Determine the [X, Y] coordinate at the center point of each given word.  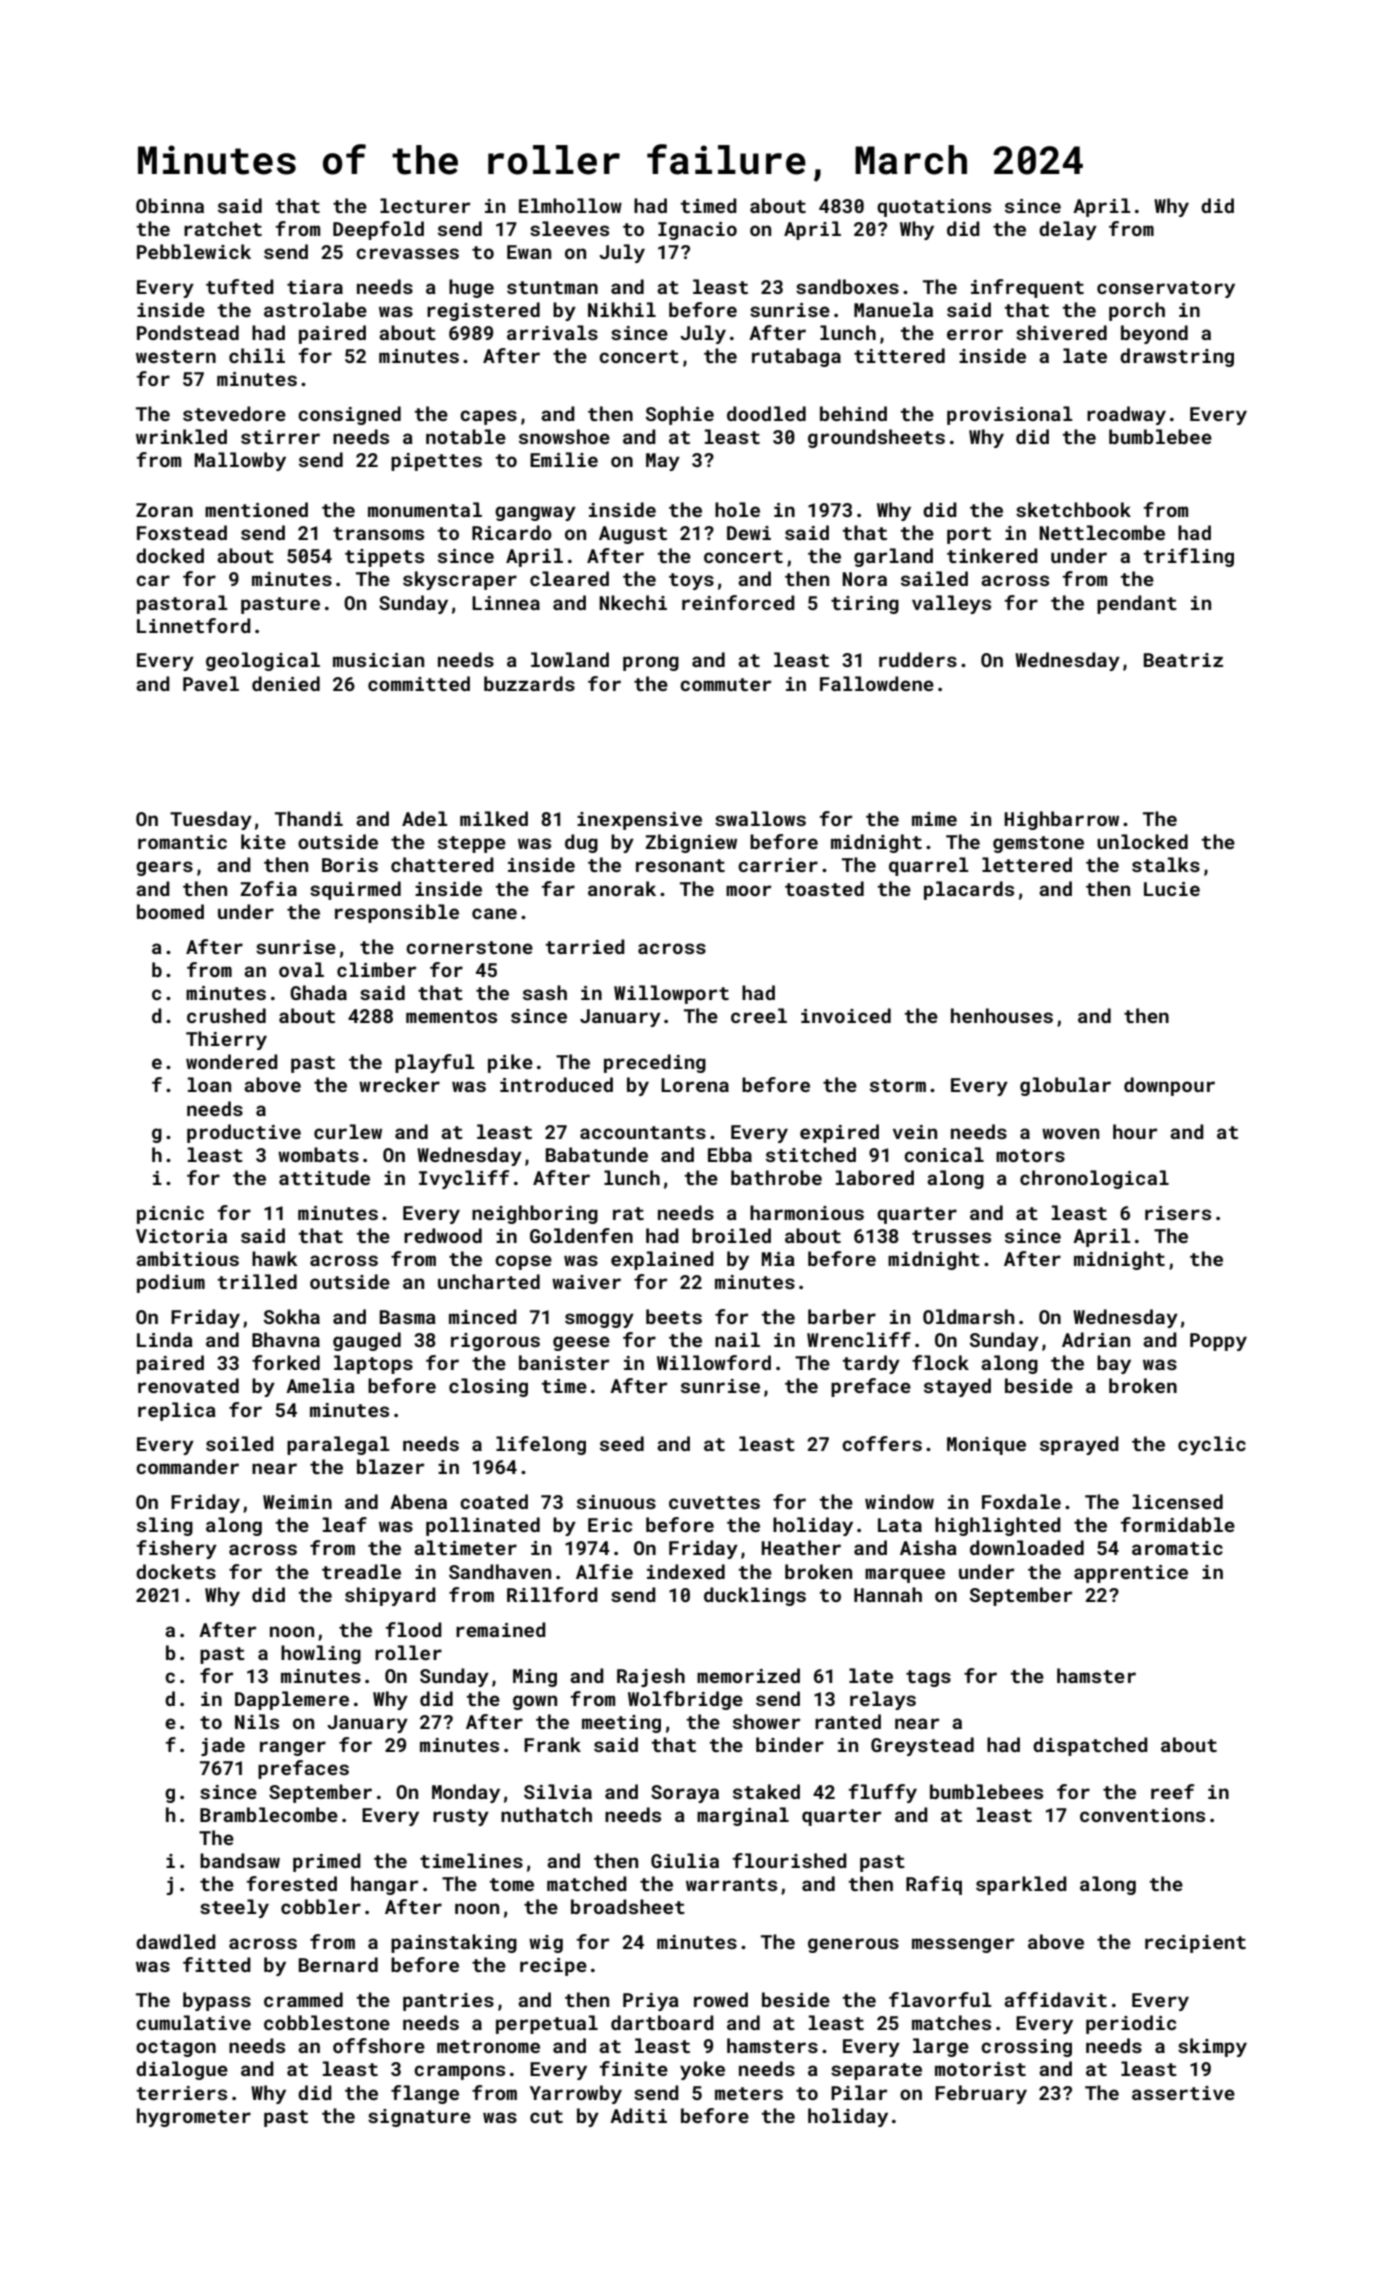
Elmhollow [570, 205]
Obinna [170, 205]
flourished [790, 1860]
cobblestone [327, 2022]
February [981, 2094]
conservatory [1166, 289]
